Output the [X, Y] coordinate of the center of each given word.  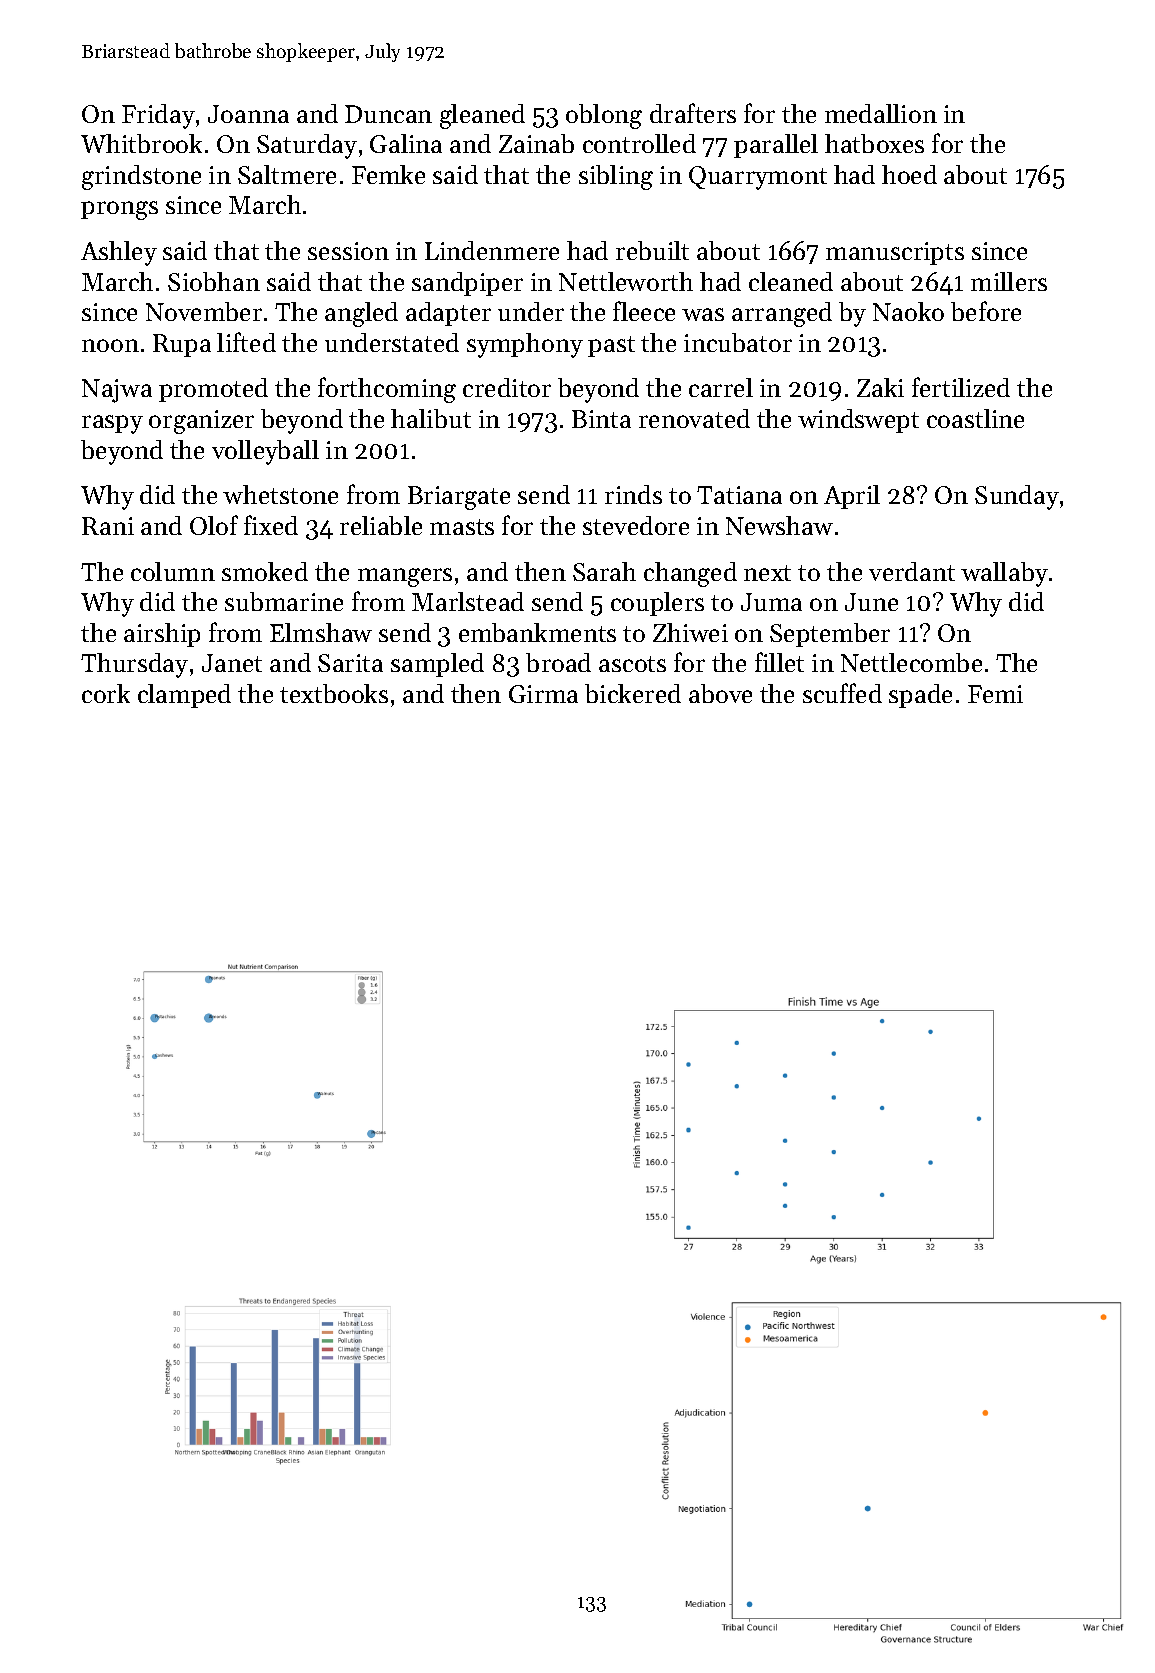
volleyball [265, 452]
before [986, 311]
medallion [881, 113]
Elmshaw [321, 632]
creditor [507, 387]
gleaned [482, 116]
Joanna [248, 114]
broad [558, 662]
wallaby [1004, 574]
